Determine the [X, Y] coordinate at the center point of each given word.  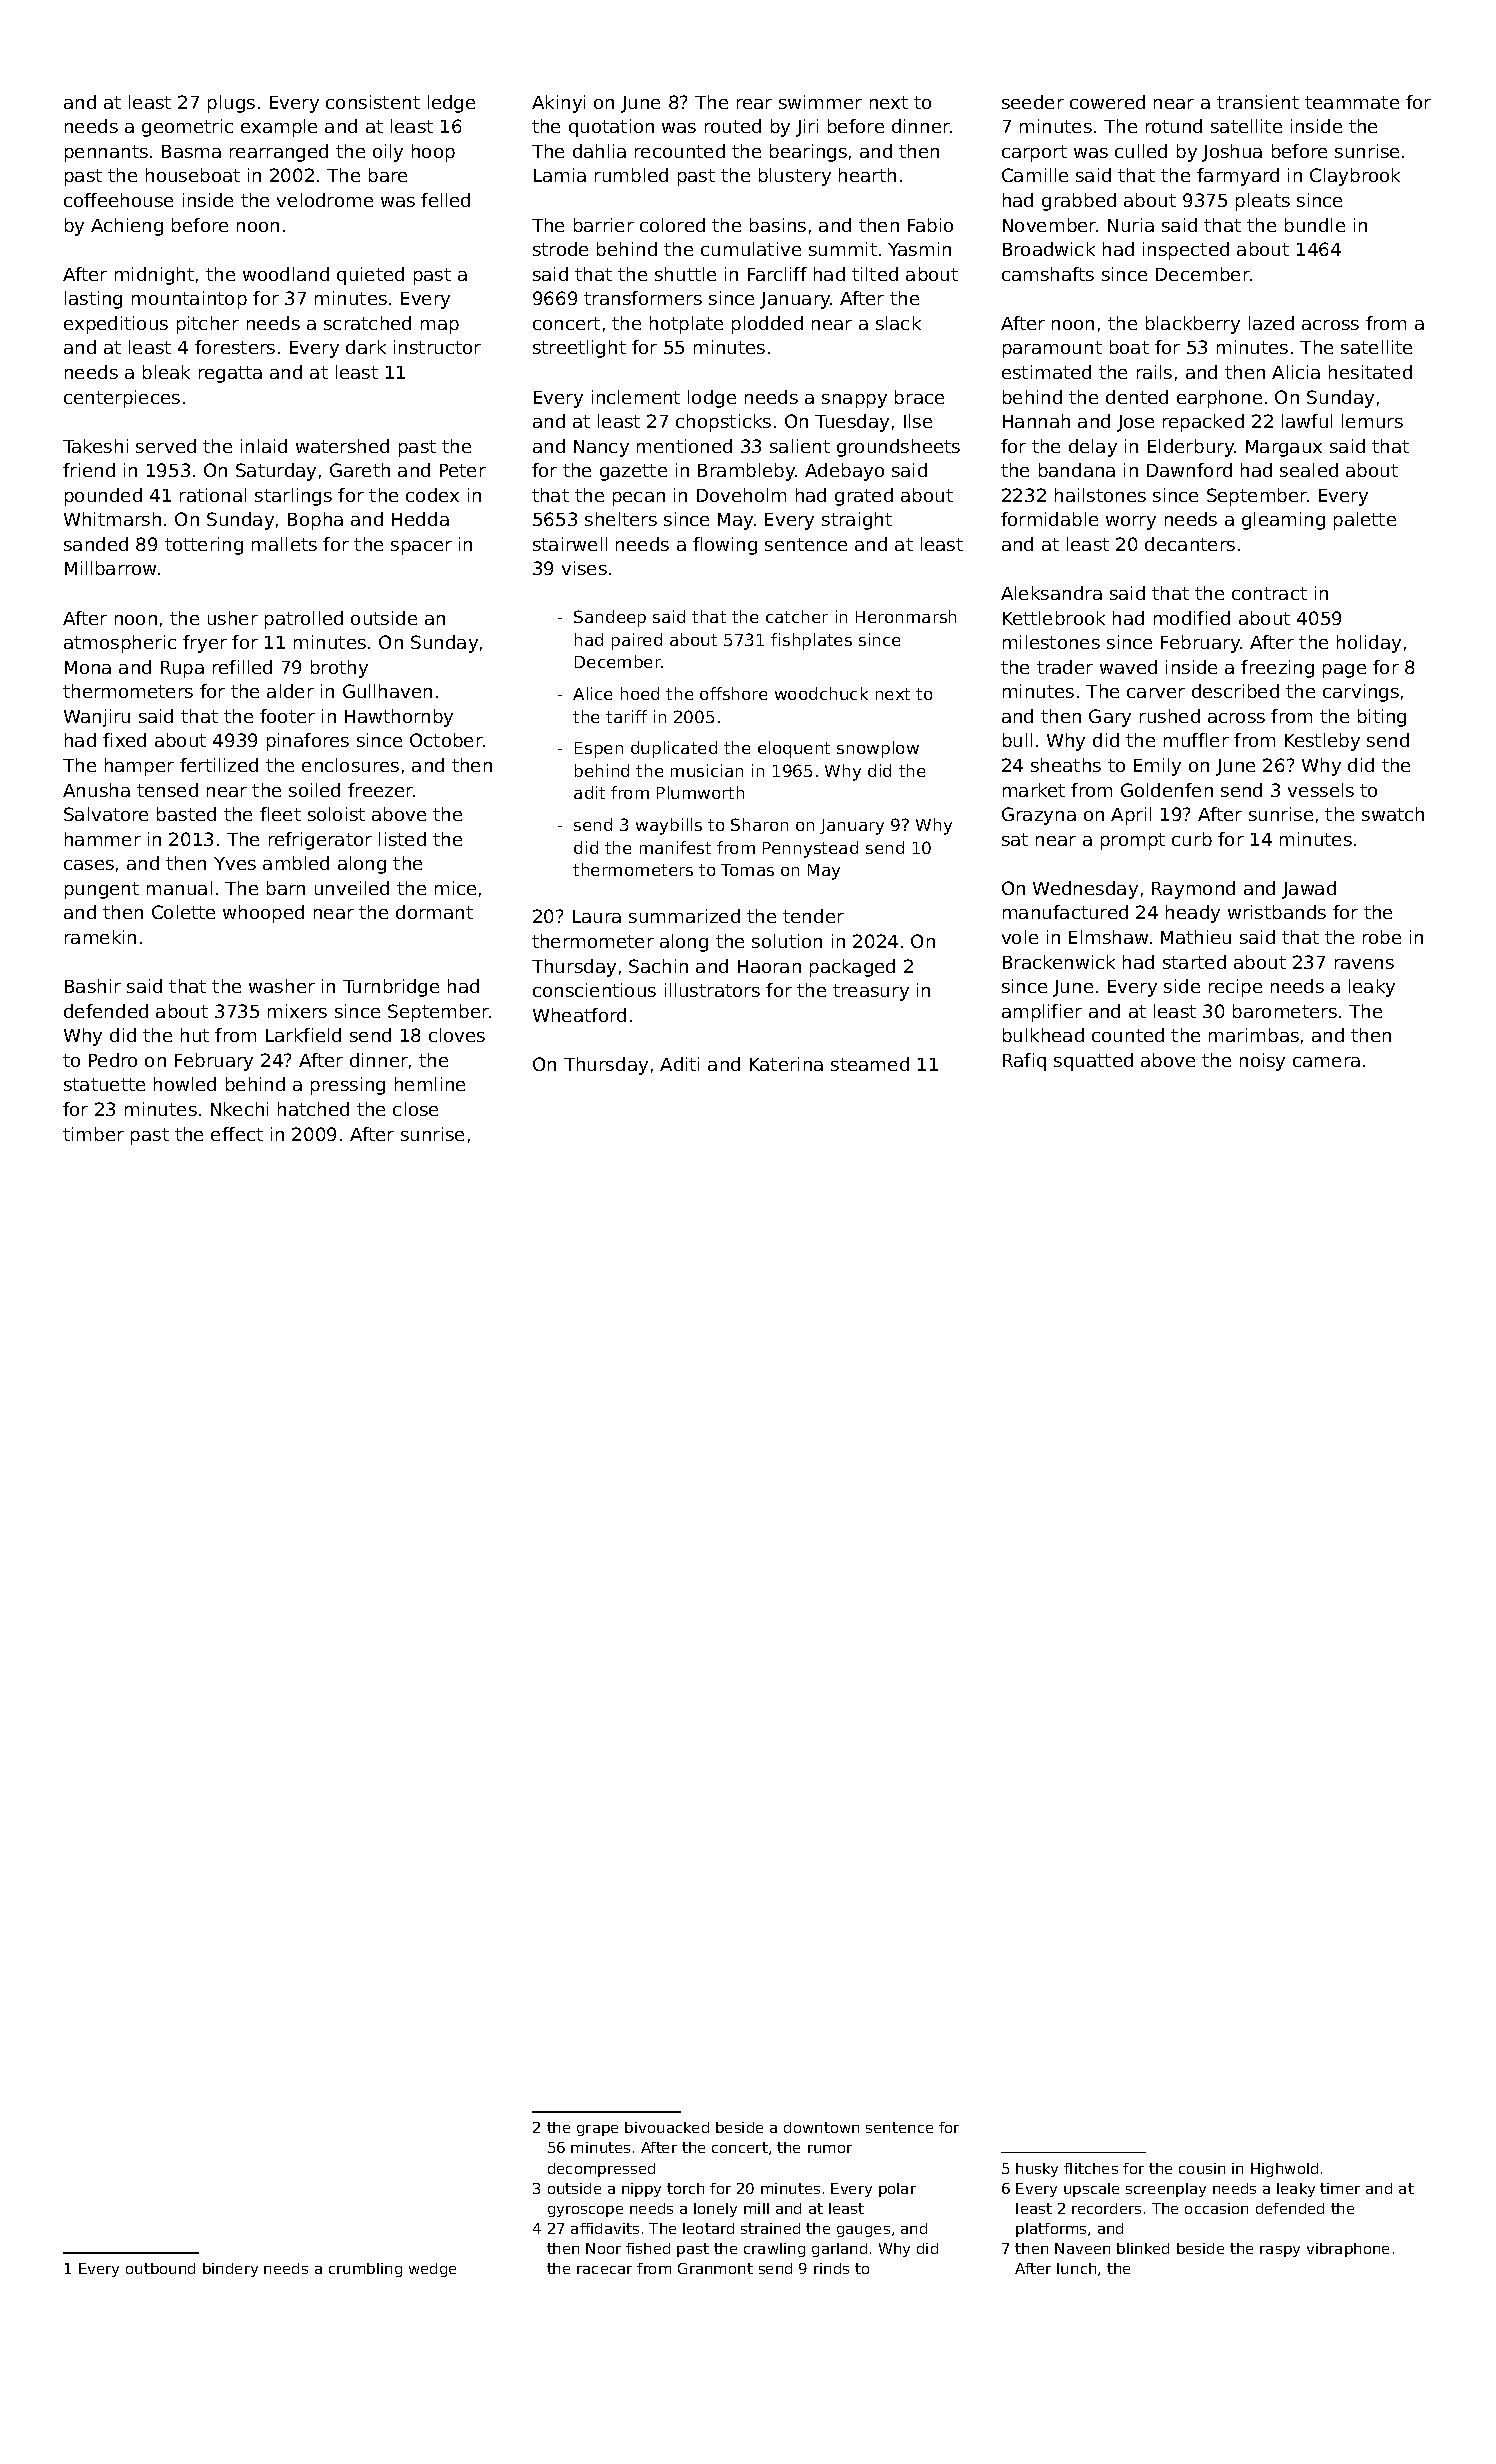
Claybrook [1355, 177]
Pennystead [810, 849]
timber [93, 1134]
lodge [712, 399]
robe [1382, 937]
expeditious [116, 325]
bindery [230, 2270]
